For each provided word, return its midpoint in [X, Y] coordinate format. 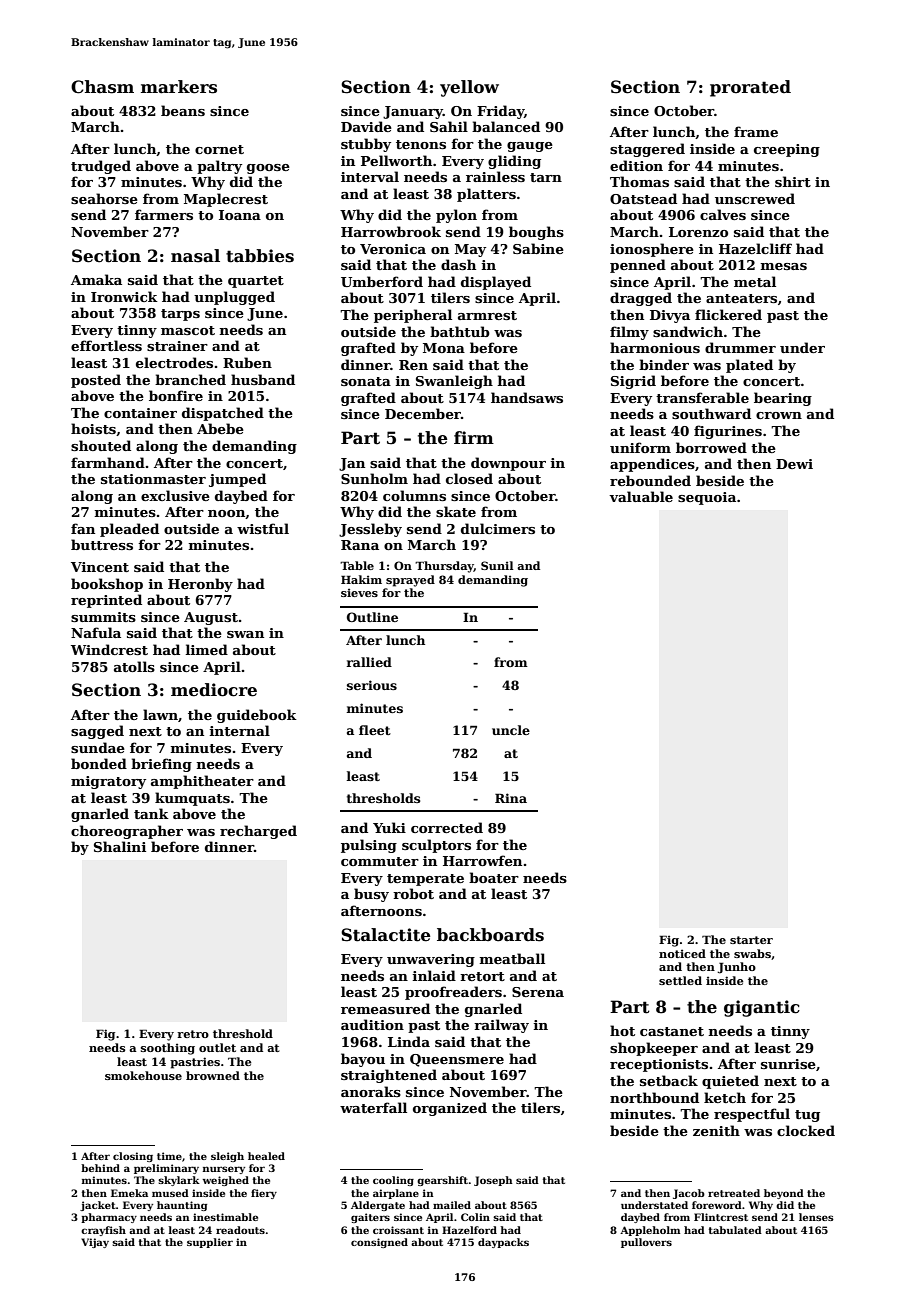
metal [755, 281]
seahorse [104, 198]
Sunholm [374, 478]
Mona [444, 348]
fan [83, 528]
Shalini [120, 846]
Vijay [95, 1243]
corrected [447, 827]
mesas [783, 266]
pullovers [646, 1243]
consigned [379, 1243]
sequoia [707, 498]
